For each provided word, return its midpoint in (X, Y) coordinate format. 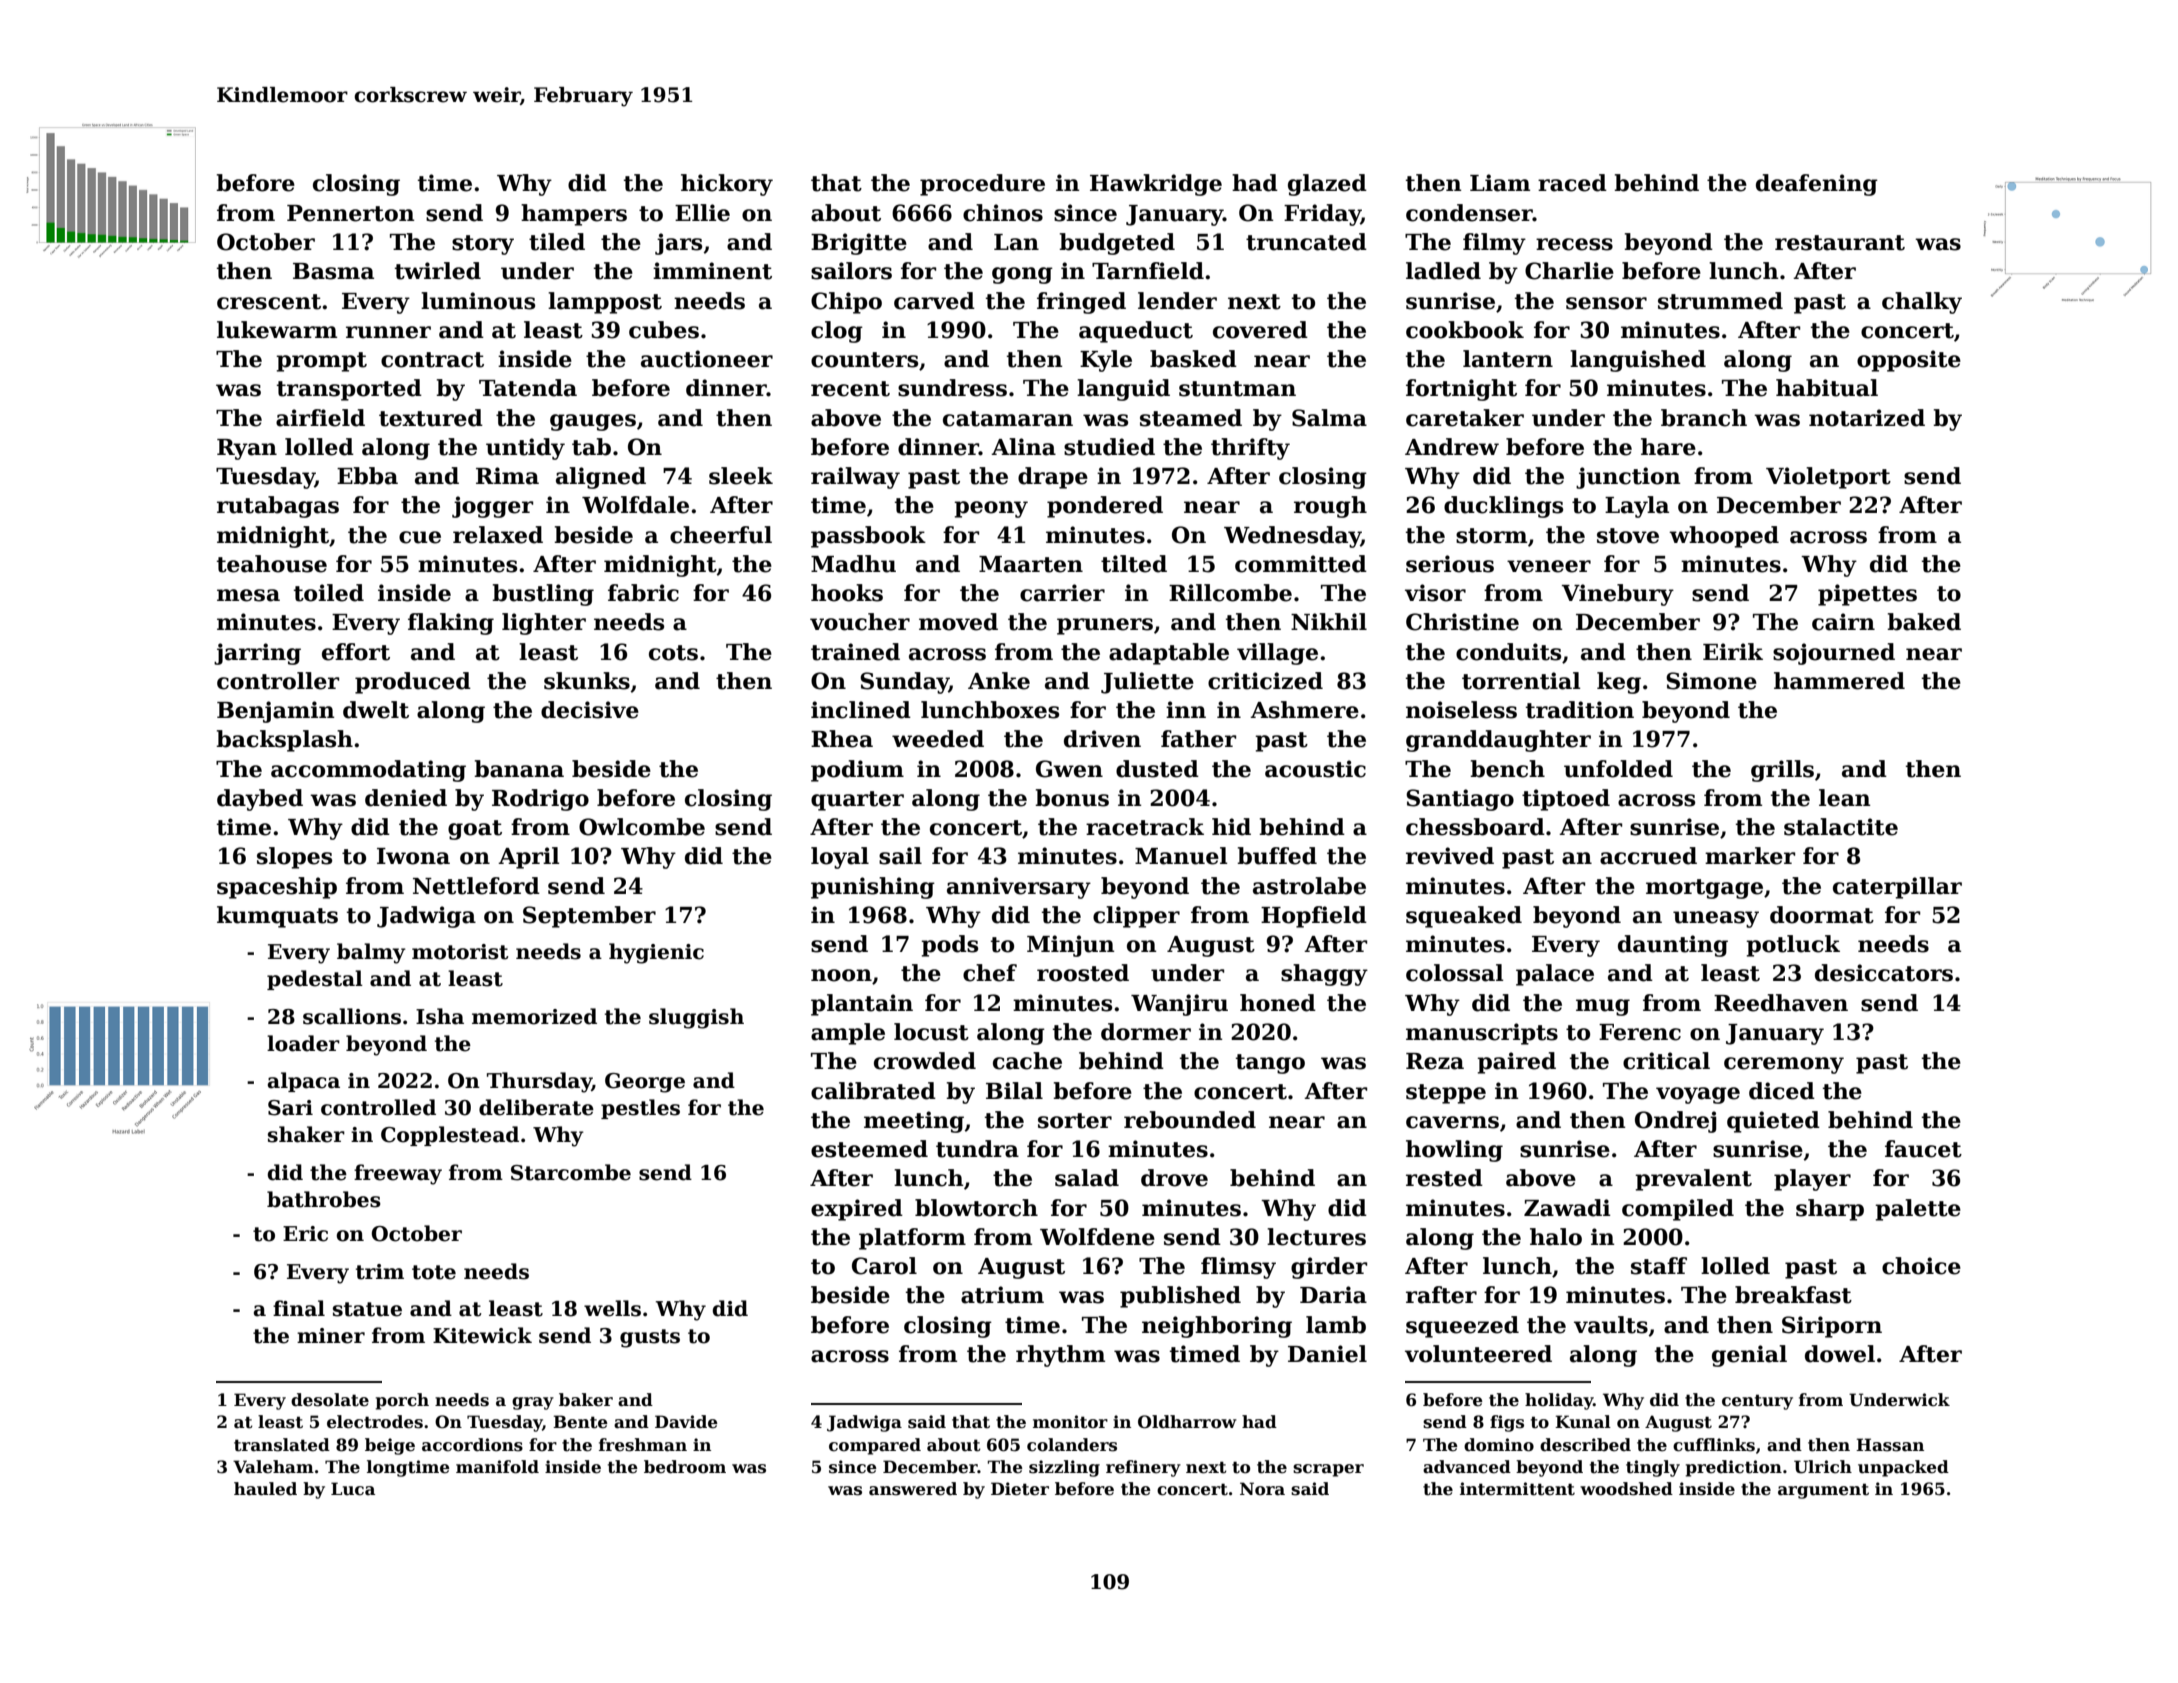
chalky (1922, 303)
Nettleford (476, 886)
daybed (260, 800)
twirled (438, 271)
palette (1918, 1210)
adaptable (1169, 654)
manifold (497, 1467)
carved (934, 301)
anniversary (1019, 888)
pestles (640, 1109)
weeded (938, 739)
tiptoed (1566, 800)
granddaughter (1498, 741)
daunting (1673, 946)
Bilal (1014, 1091)
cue (420, 537)
